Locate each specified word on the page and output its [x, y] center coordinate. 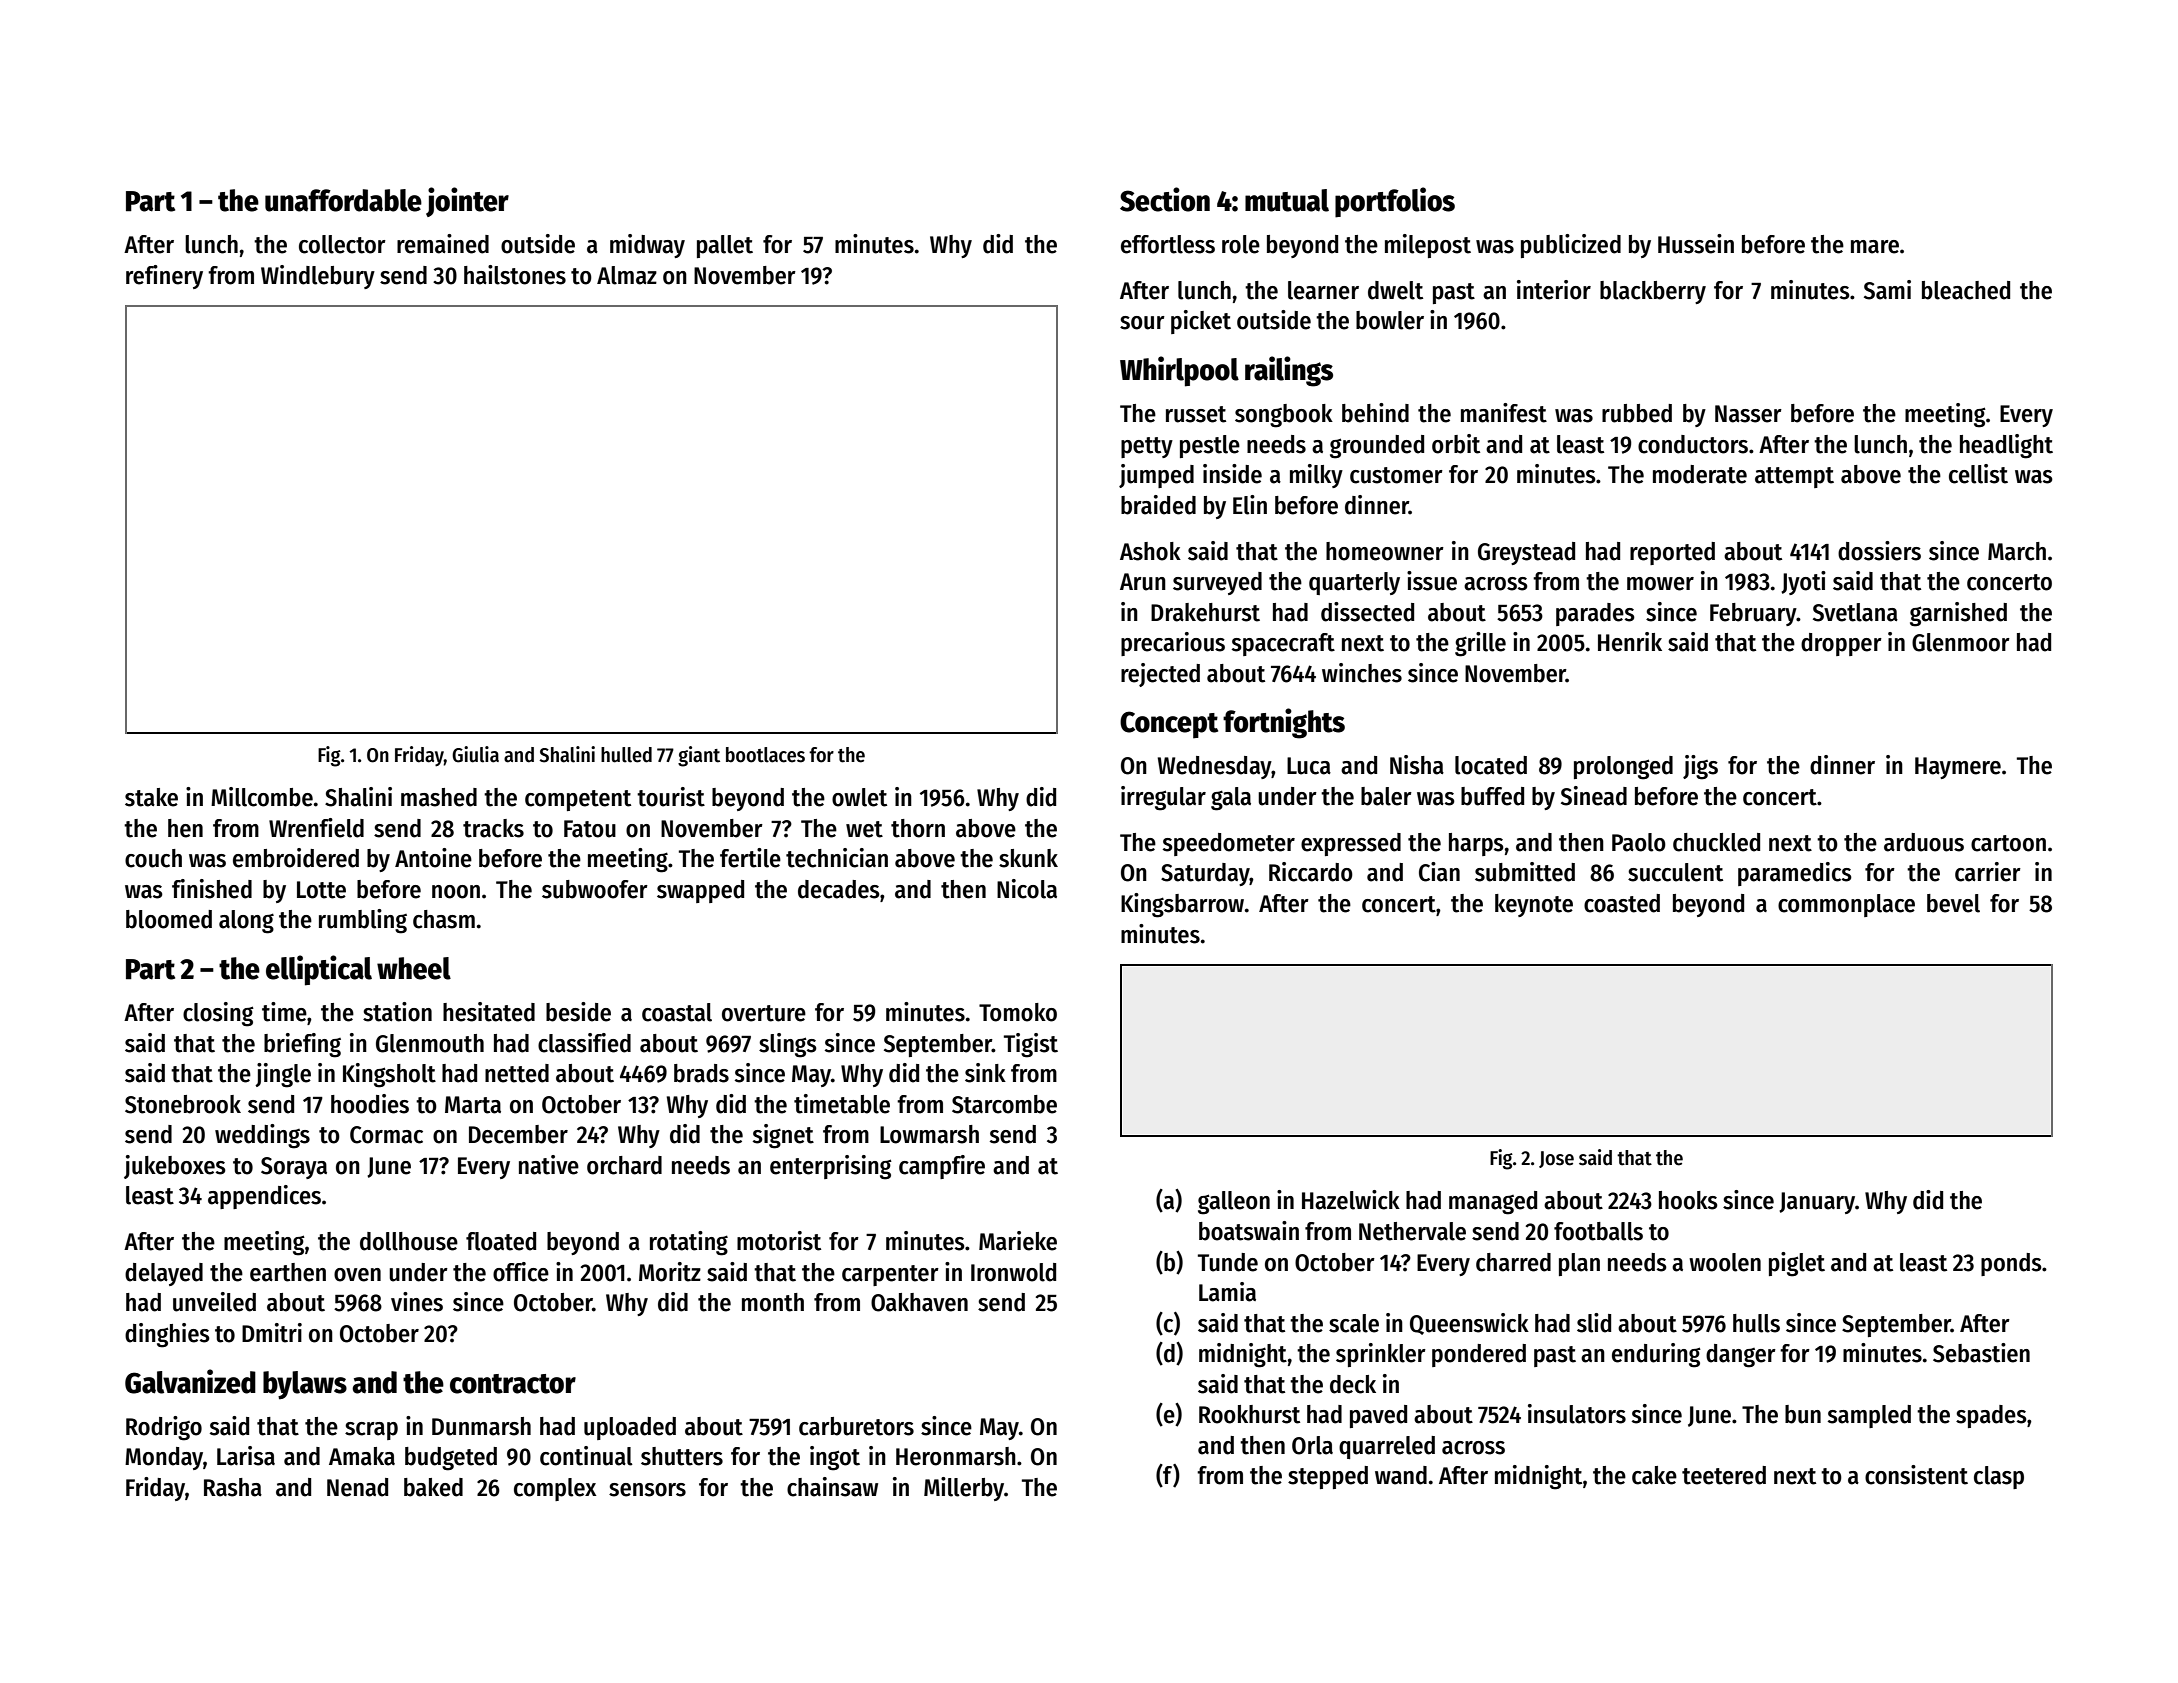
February [1753, 614]
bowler [1390, 320]
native [549, 1165]
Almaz [627, 275]
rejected [1160, 675]
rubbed [1637, 413]
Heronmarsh [956, 1456]
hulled [626, 755]
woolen [1725, 1262]
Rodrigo [164, 1428]
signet [783, 1136]
